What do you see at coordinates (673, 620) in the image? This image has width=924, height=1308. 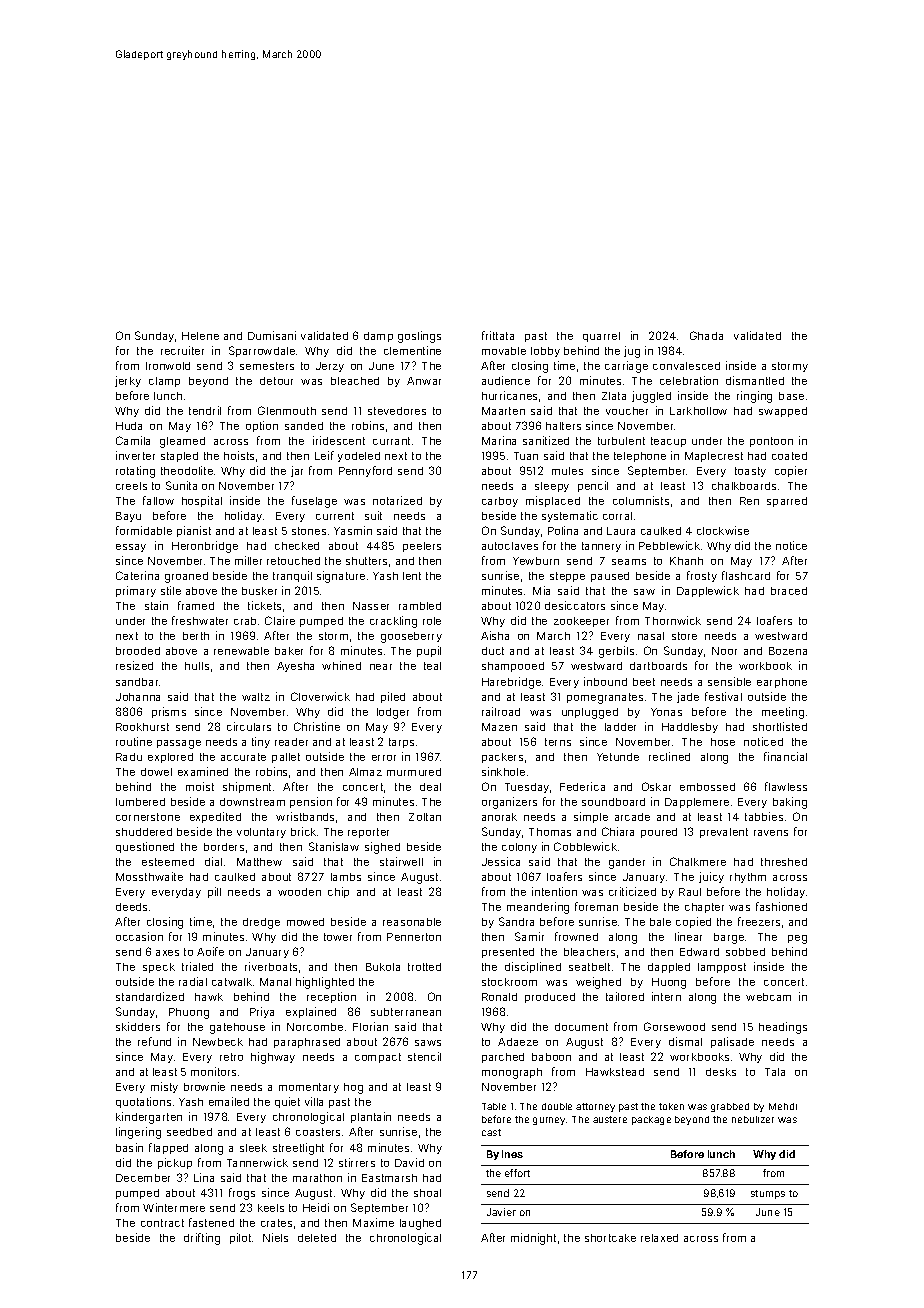 I see `Thornwick` at bounding box center [673, 620].
